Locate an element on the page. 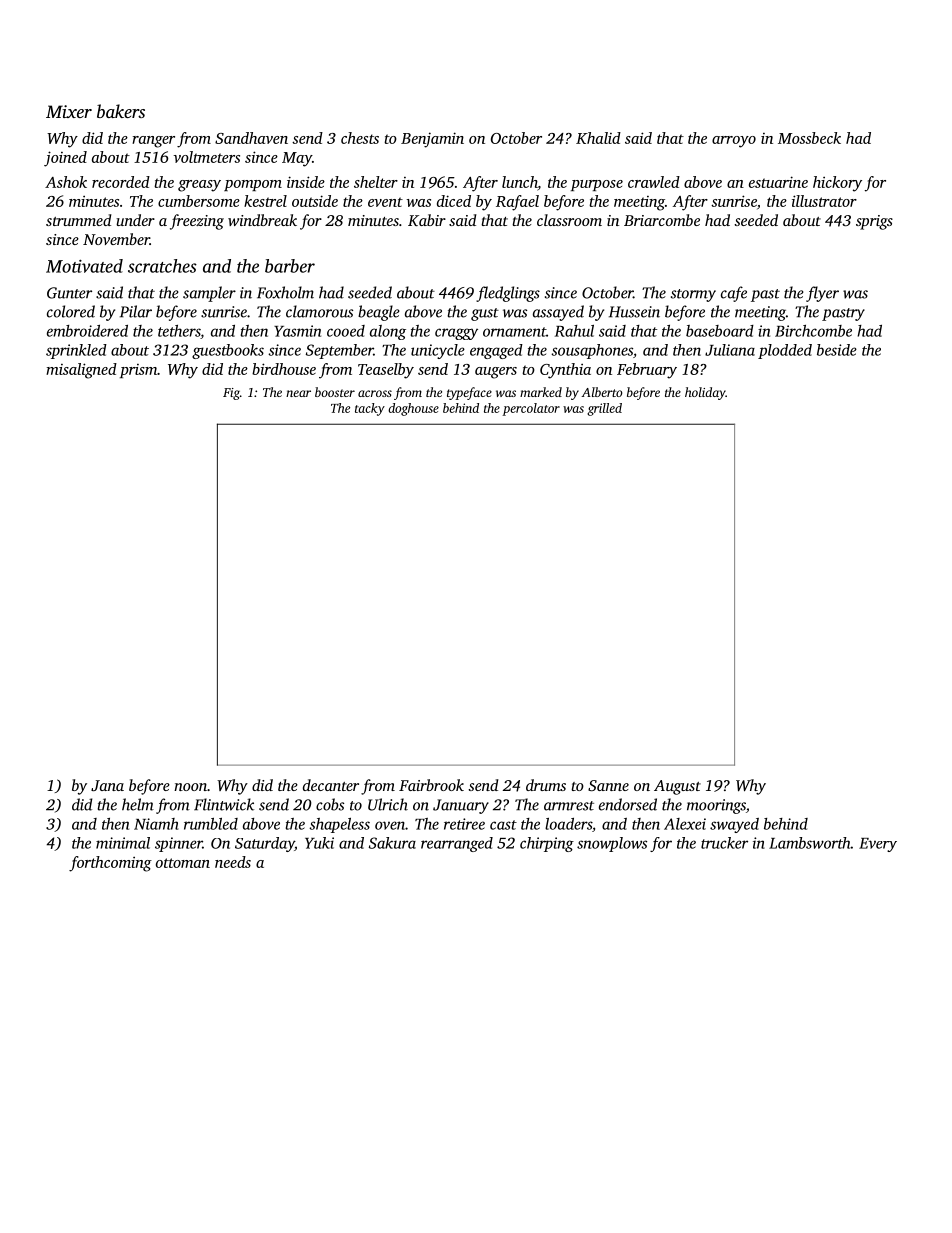 Image resolution: width=952 pixels, height=1233 pixels. Kabir is located at coordinates (427, 220).
